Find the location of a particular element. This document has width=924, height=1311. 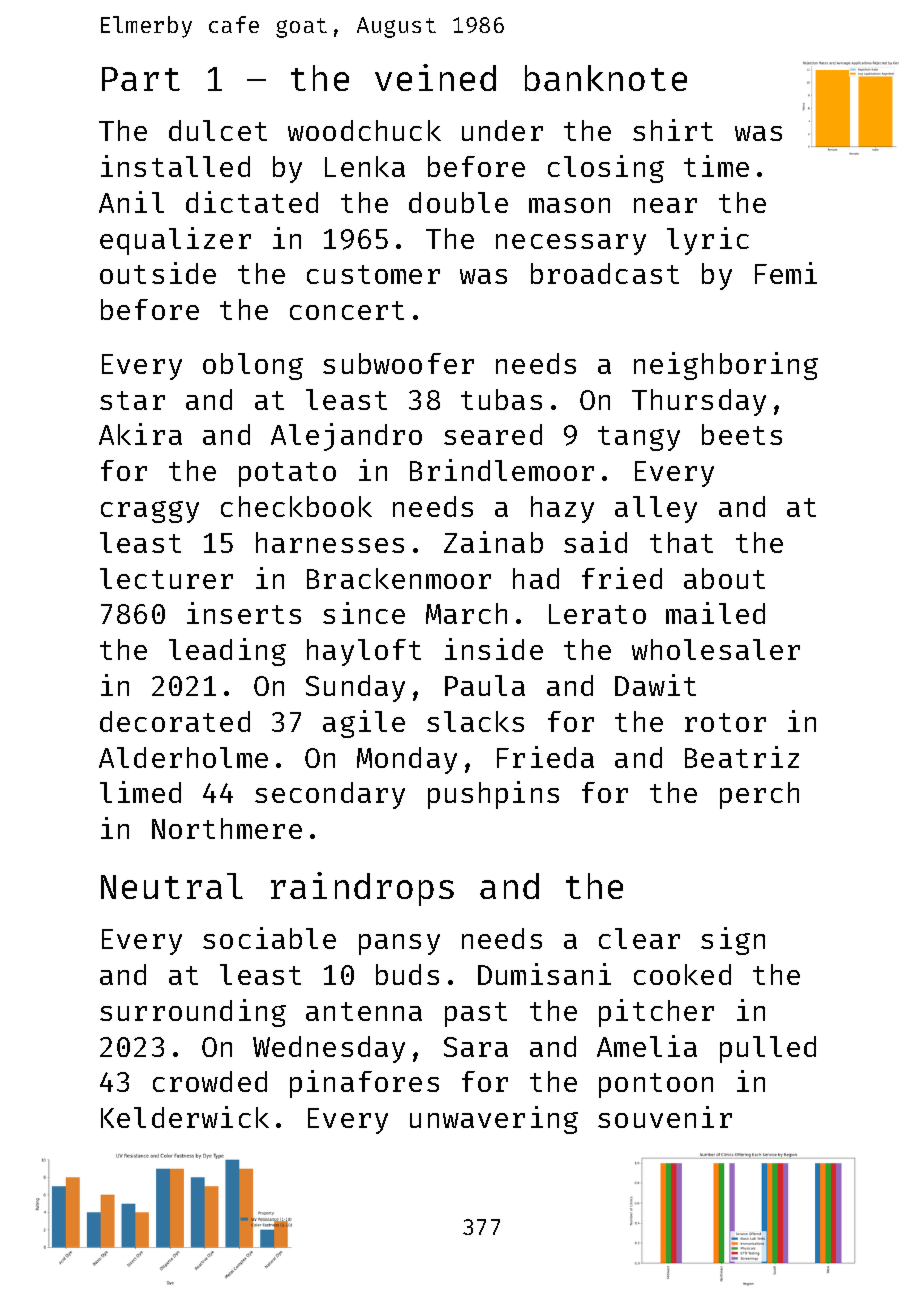

banknote is located at coordinates (606, 78).
